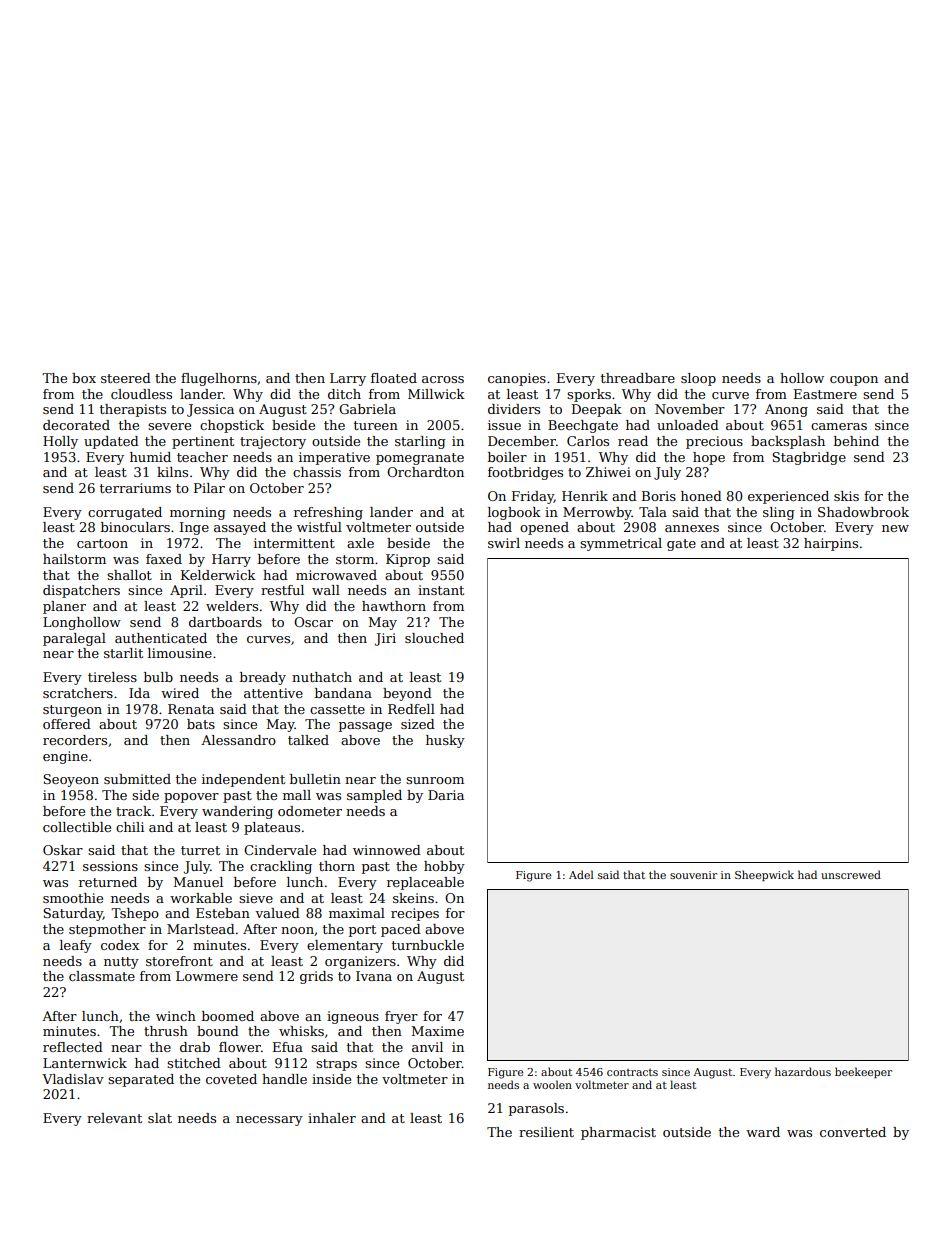 The image size is (952, 1233). Describe the element at coordinates (618, 1133) in the image. I see `pharmacist` at that location.
